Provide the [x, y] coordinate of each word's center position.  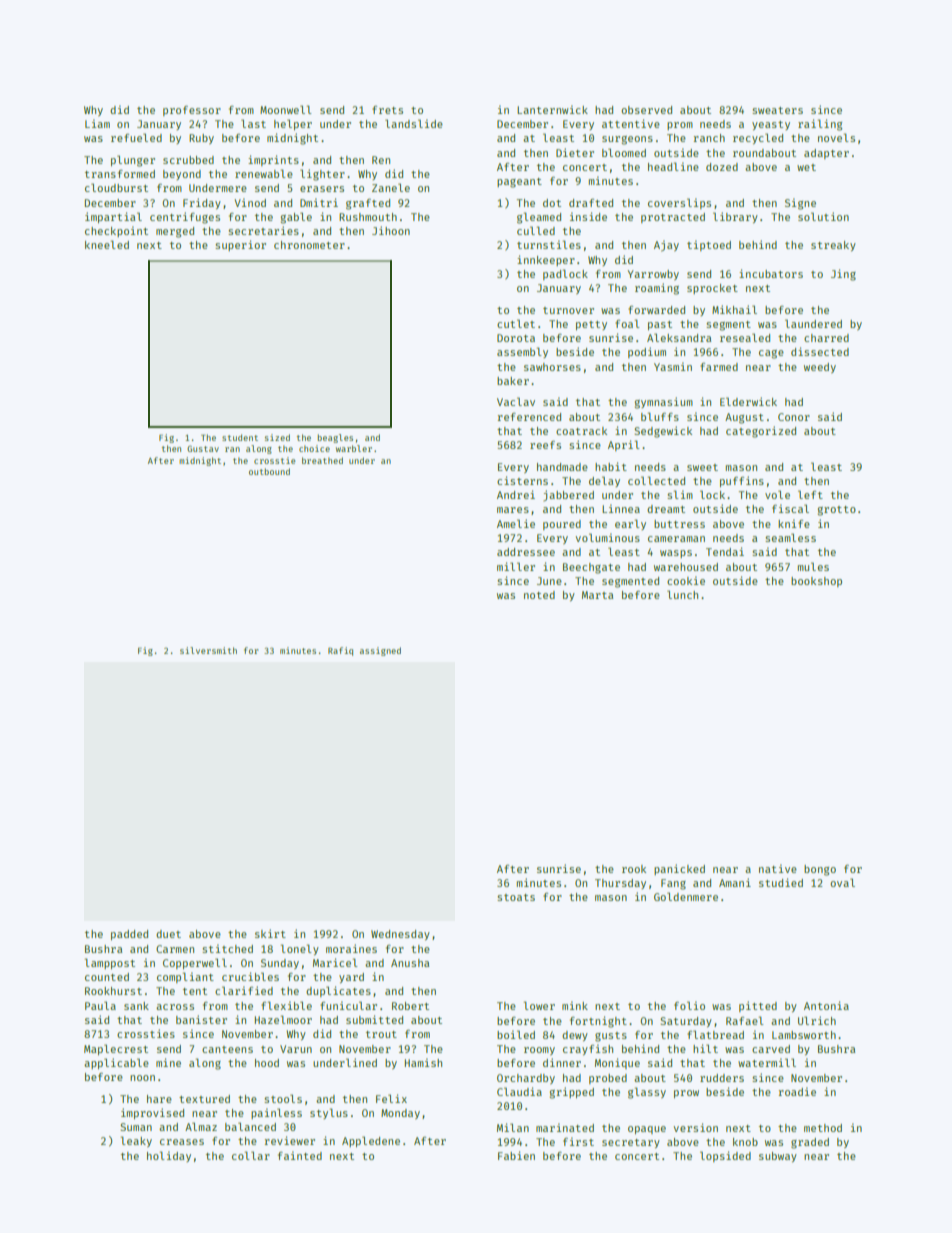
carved [771, 1049]
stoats [516, 897]
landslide [414, 123]
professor [192, 111]
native [778, 868]
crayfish [588, 1049]
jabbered [568, 495]
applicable [116, 1063]
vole [777, 494]
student [240, 437]
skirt [270, 933]
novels [836, 137]
